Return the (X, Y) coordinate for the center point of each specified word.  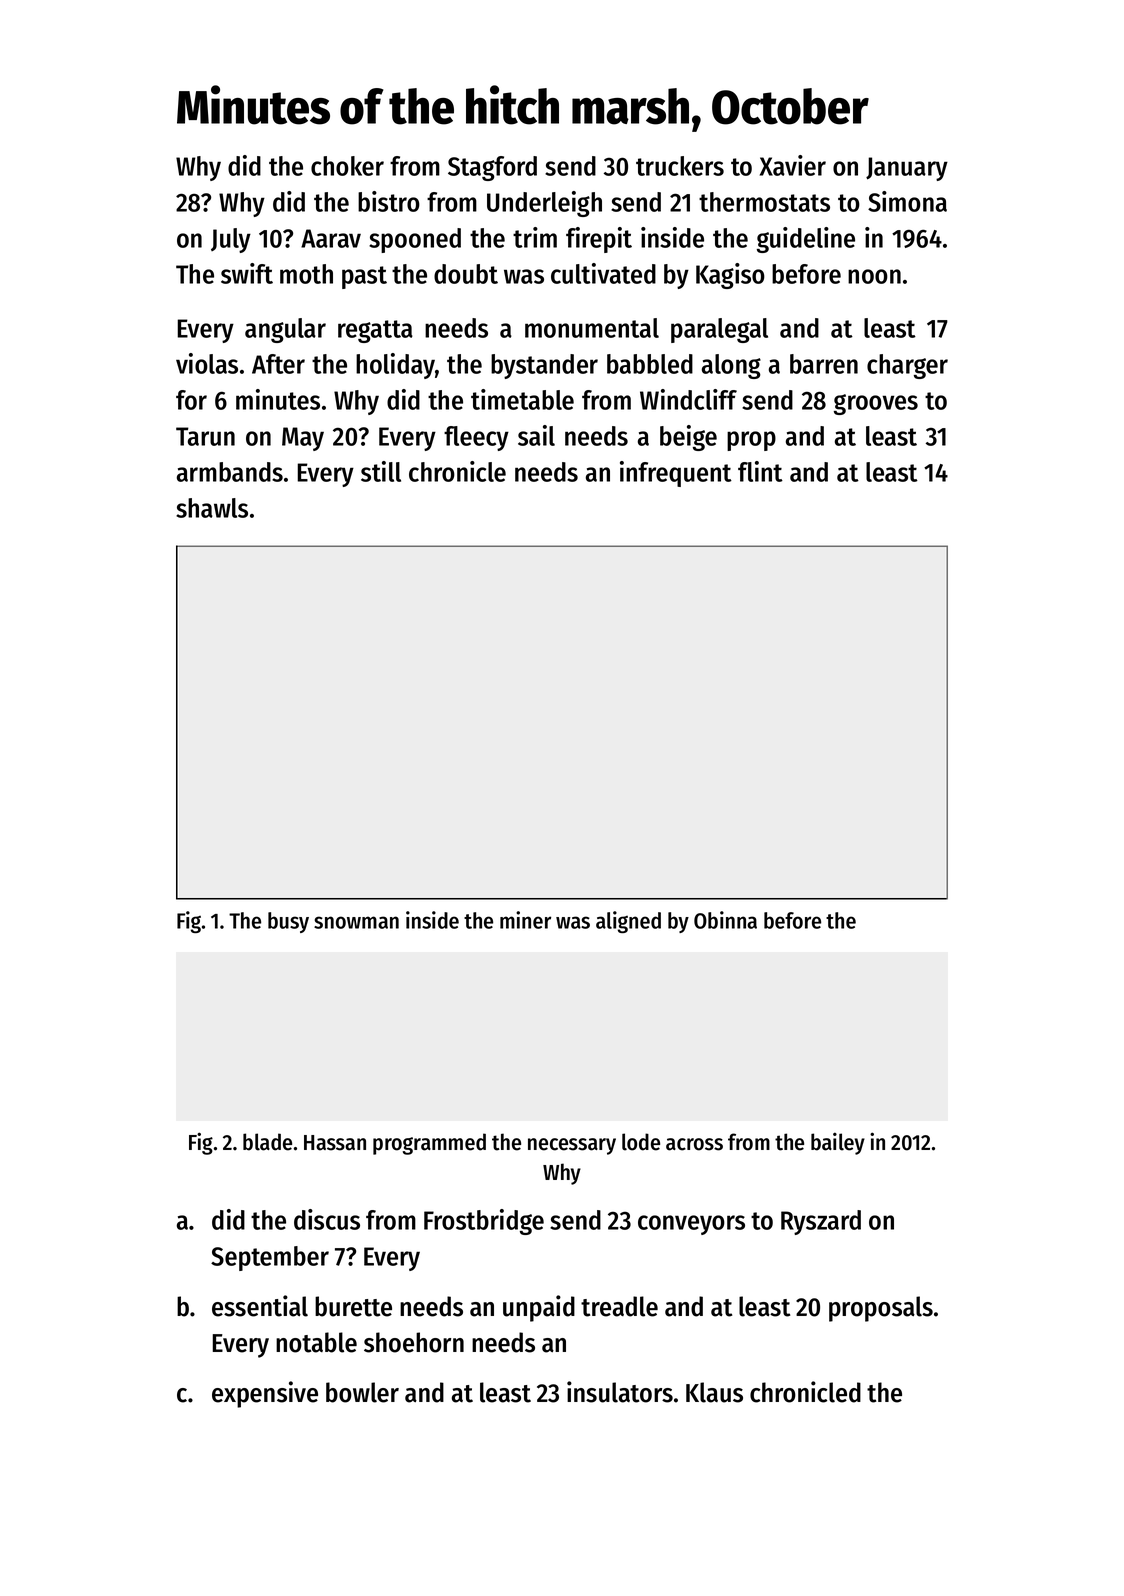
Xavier (793, 165)
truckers (680, 166)
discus (327, 1219)
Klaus (714, 1392)
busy (288, 922)
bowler (362, 1392)
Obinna (725, 920)
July (231, 240)
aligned (628, 922)
